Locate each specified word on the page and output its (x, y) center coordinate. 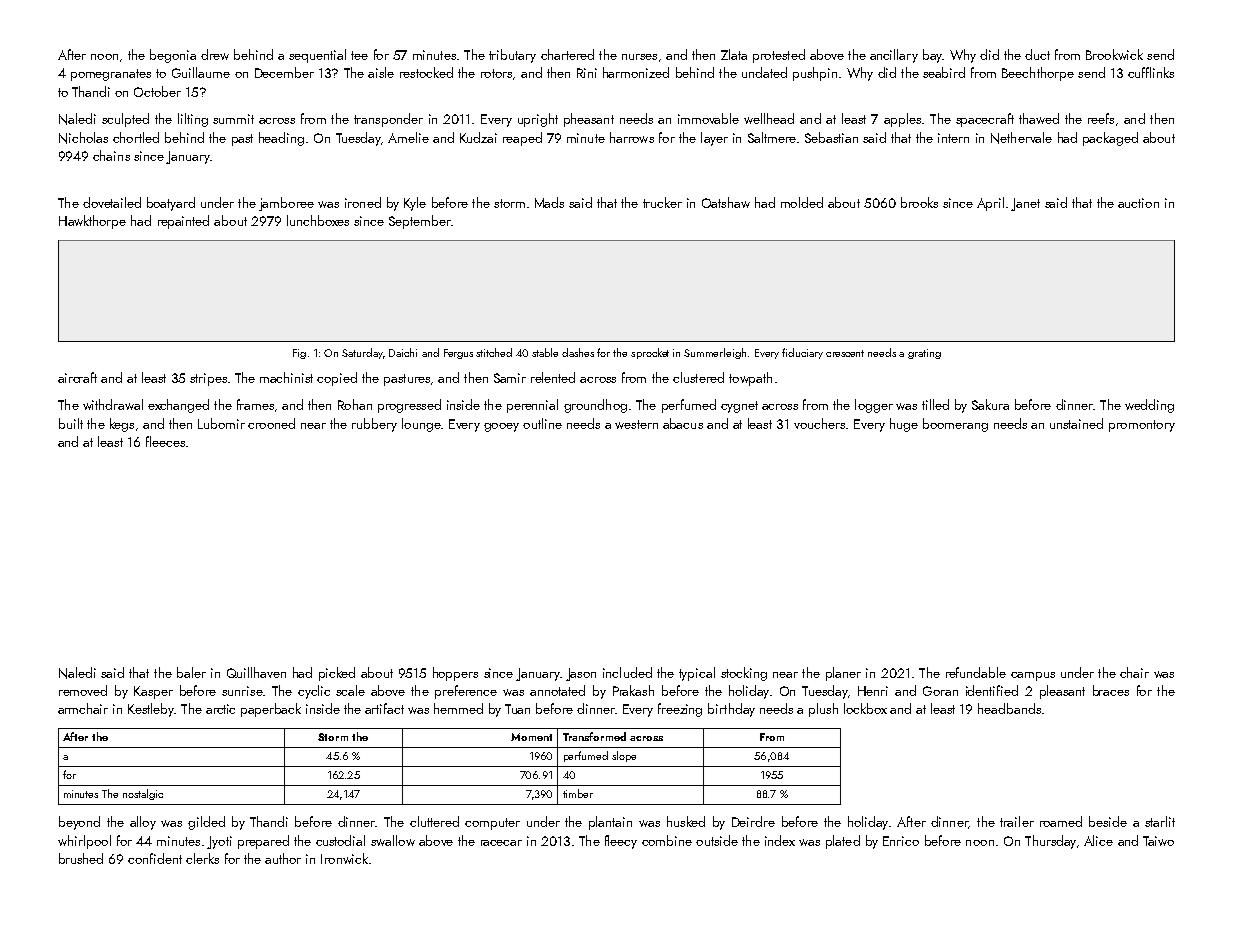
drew (215, 54)
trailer (1017, 821)
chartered (567, 54)
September (420, 222)
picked (337, 674)
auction (1138, 203)
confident (155, 858)
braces (1111, 690)
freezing (680, 710)
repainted (183, 222)
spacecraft (985, 120)
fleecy (621, 842)
